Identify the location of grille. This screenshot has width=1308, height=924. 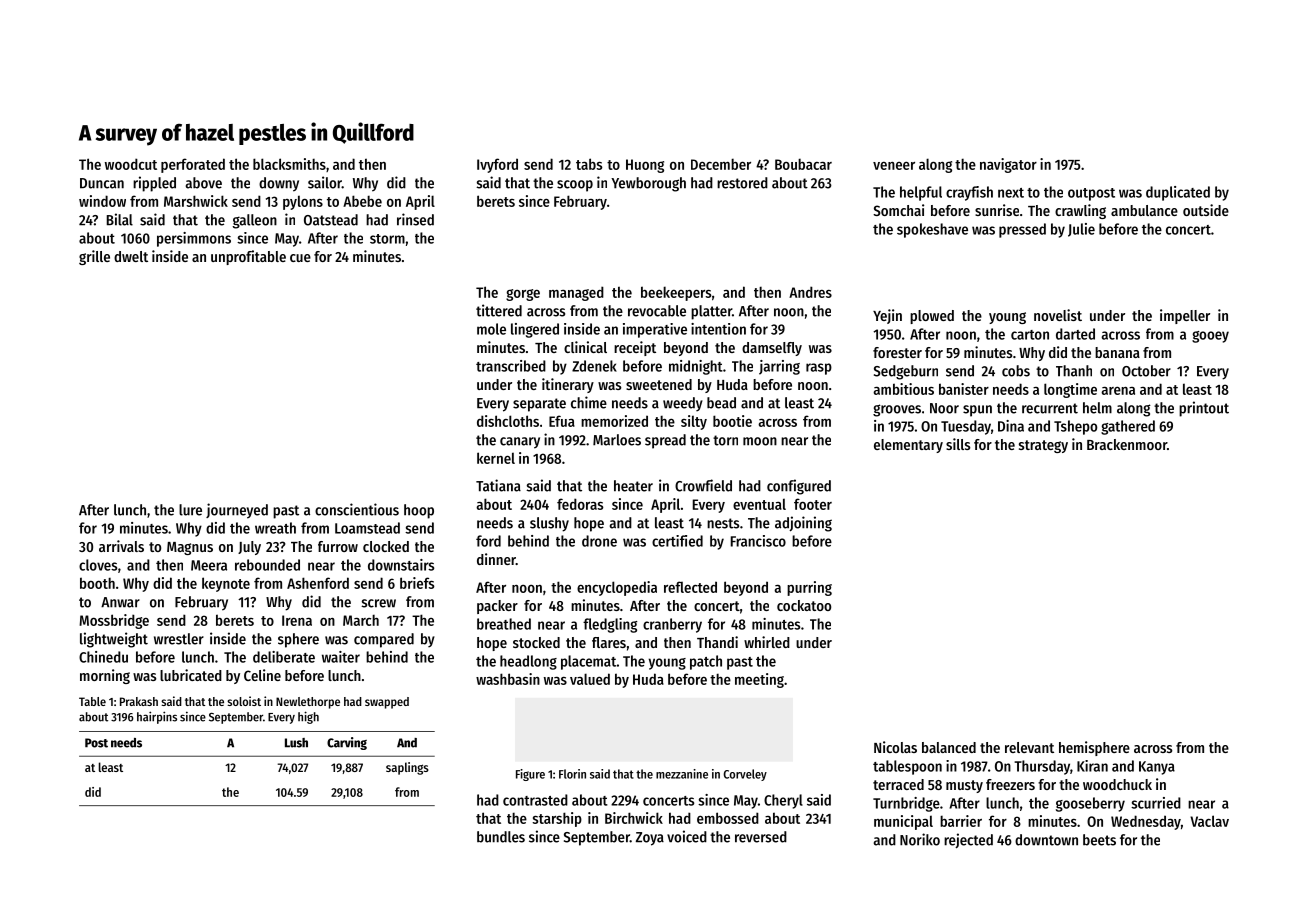
(94, 257).
